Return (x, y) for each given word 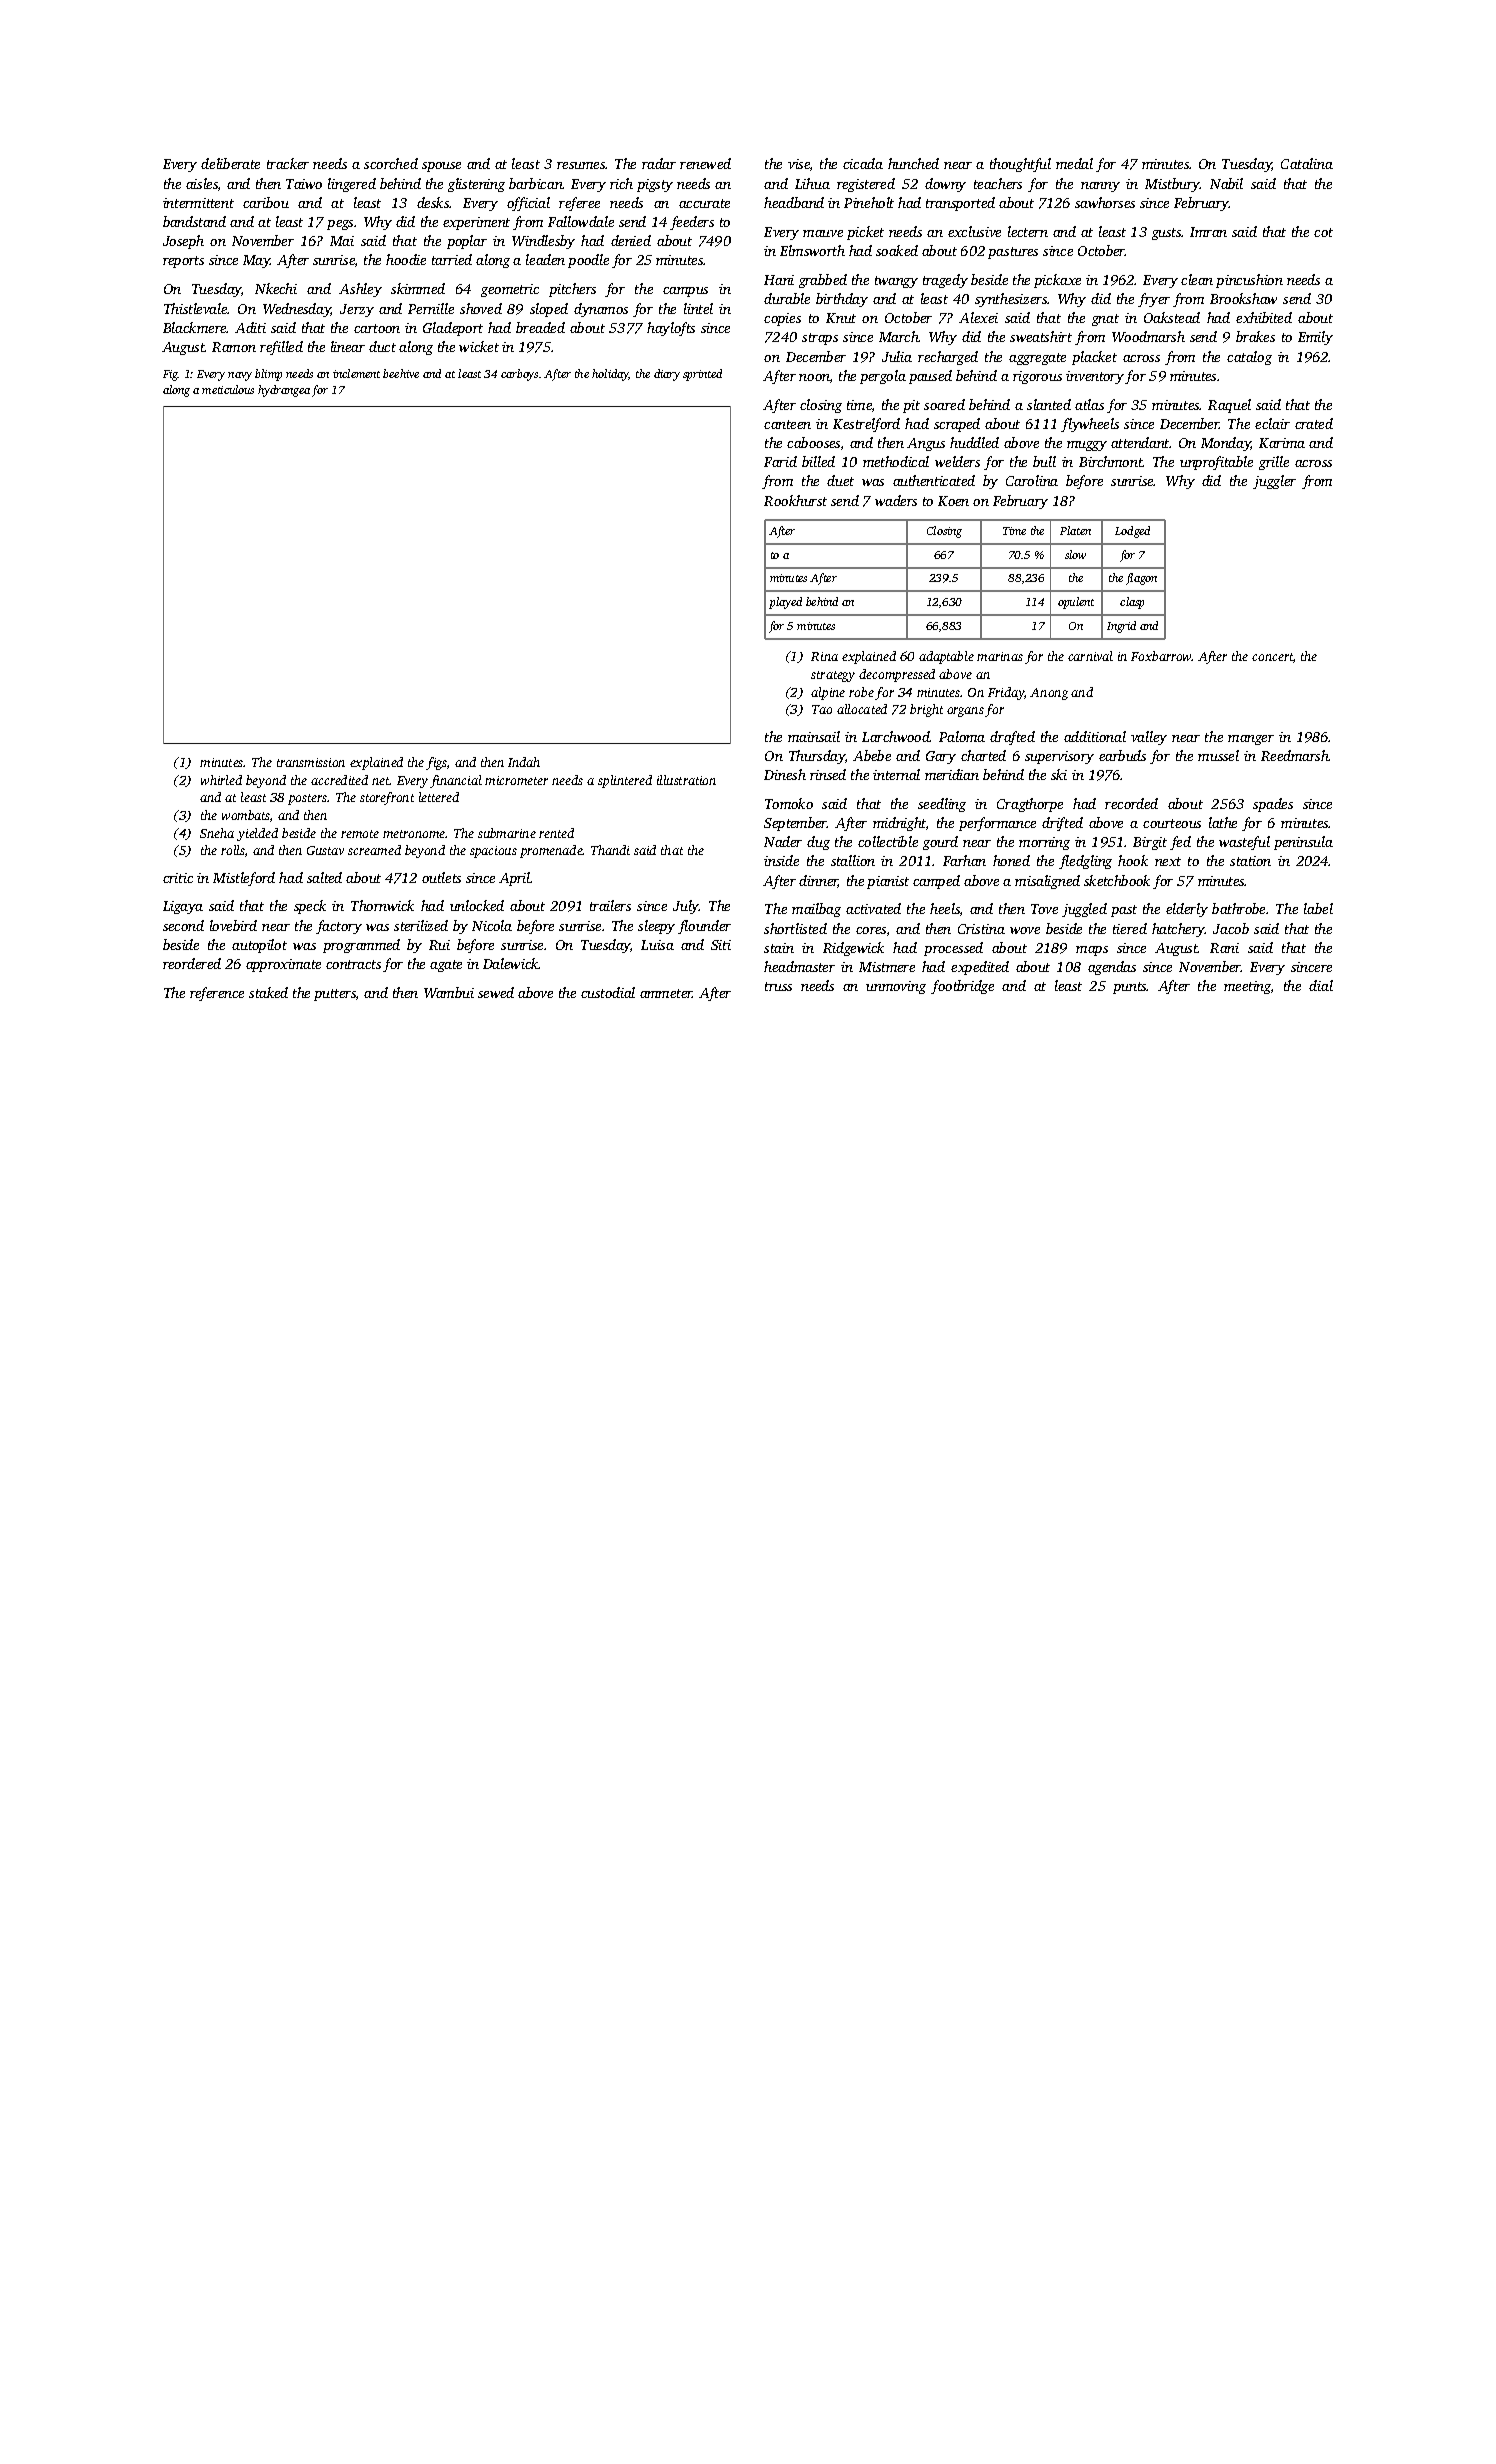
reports (183, 262)
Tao (822, 709)
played (785, 603)
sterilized (421, 925)
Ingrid (1121, 627)
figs (436, 763)
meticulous (228, 389)
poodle (588, 261)
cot (1323, 232)
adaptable (946, 657)
